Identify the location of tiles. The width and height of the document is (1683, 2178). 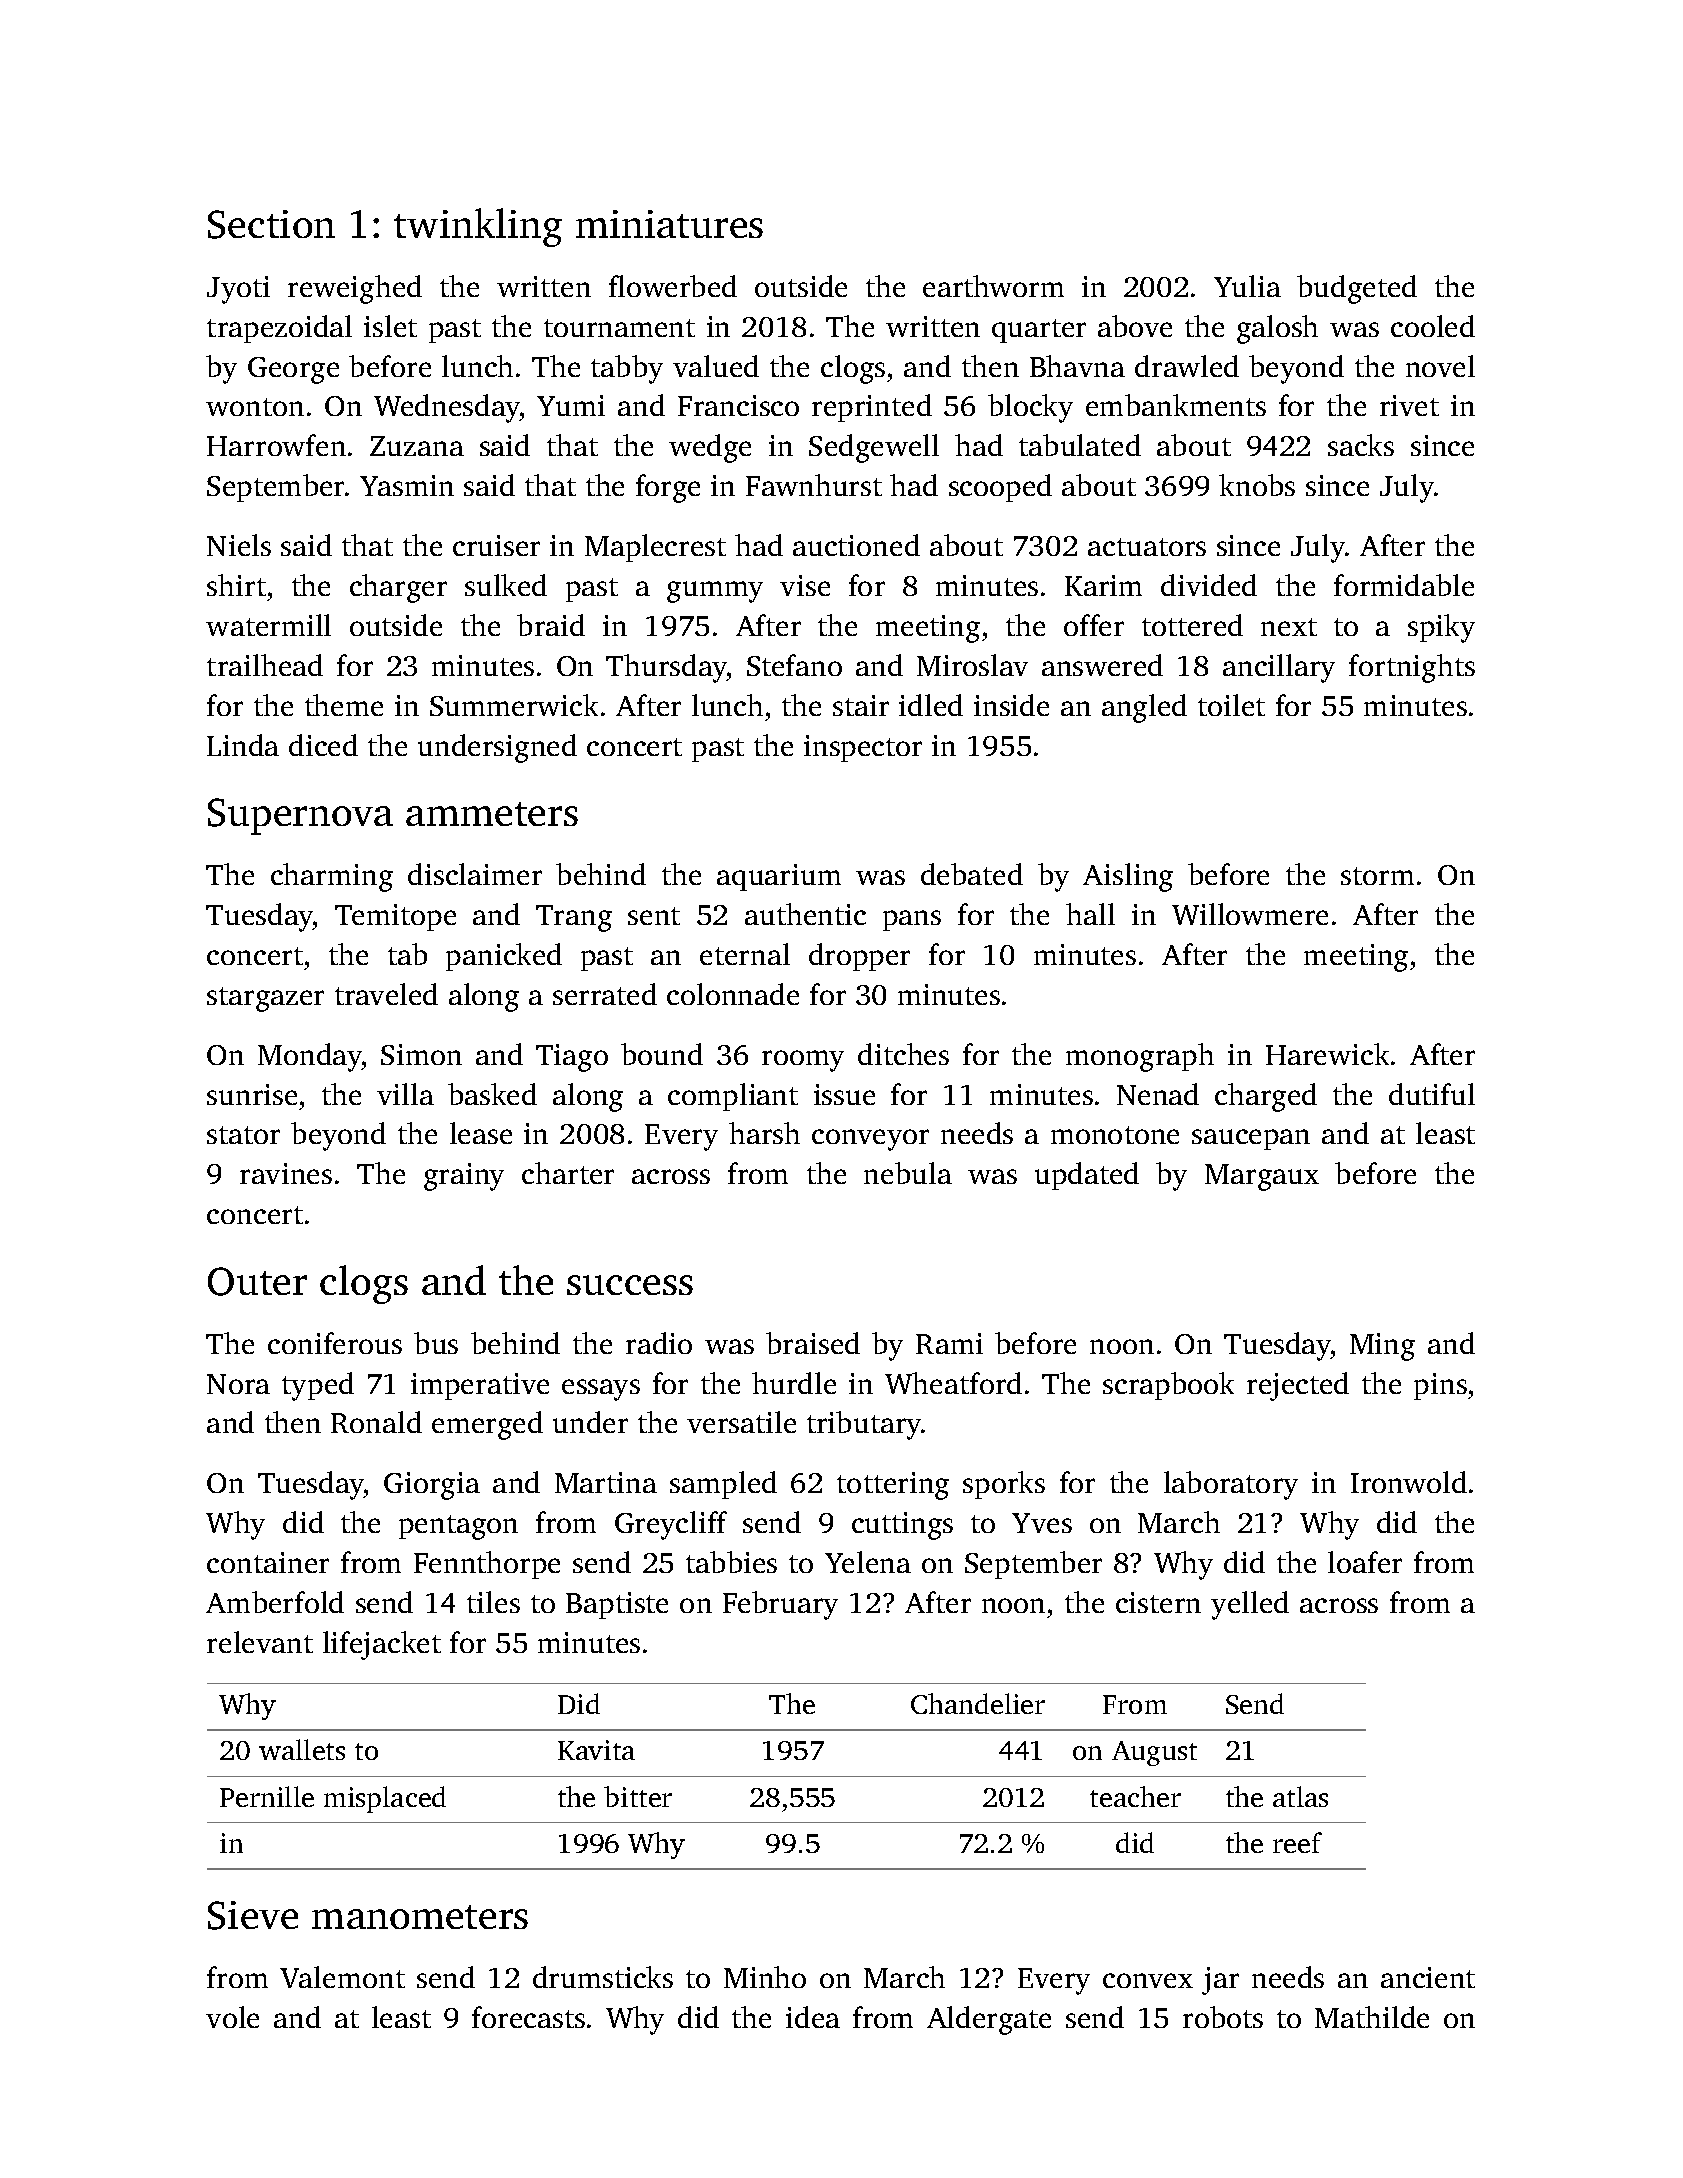
(493, 1602).
